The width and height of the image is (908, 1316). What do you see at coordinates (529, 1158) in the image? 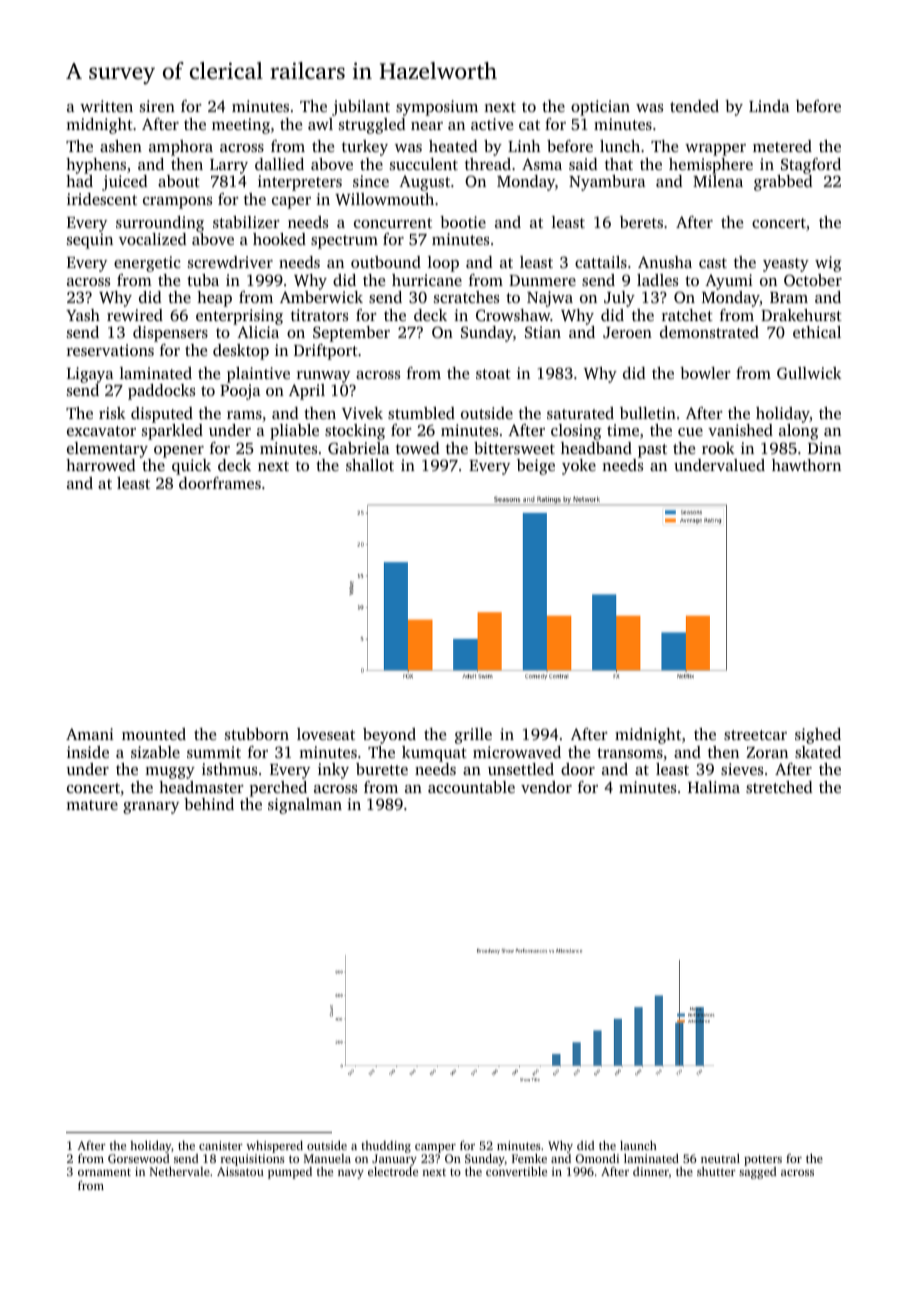
I see `Femke` at bounding box center [529, 1158].
